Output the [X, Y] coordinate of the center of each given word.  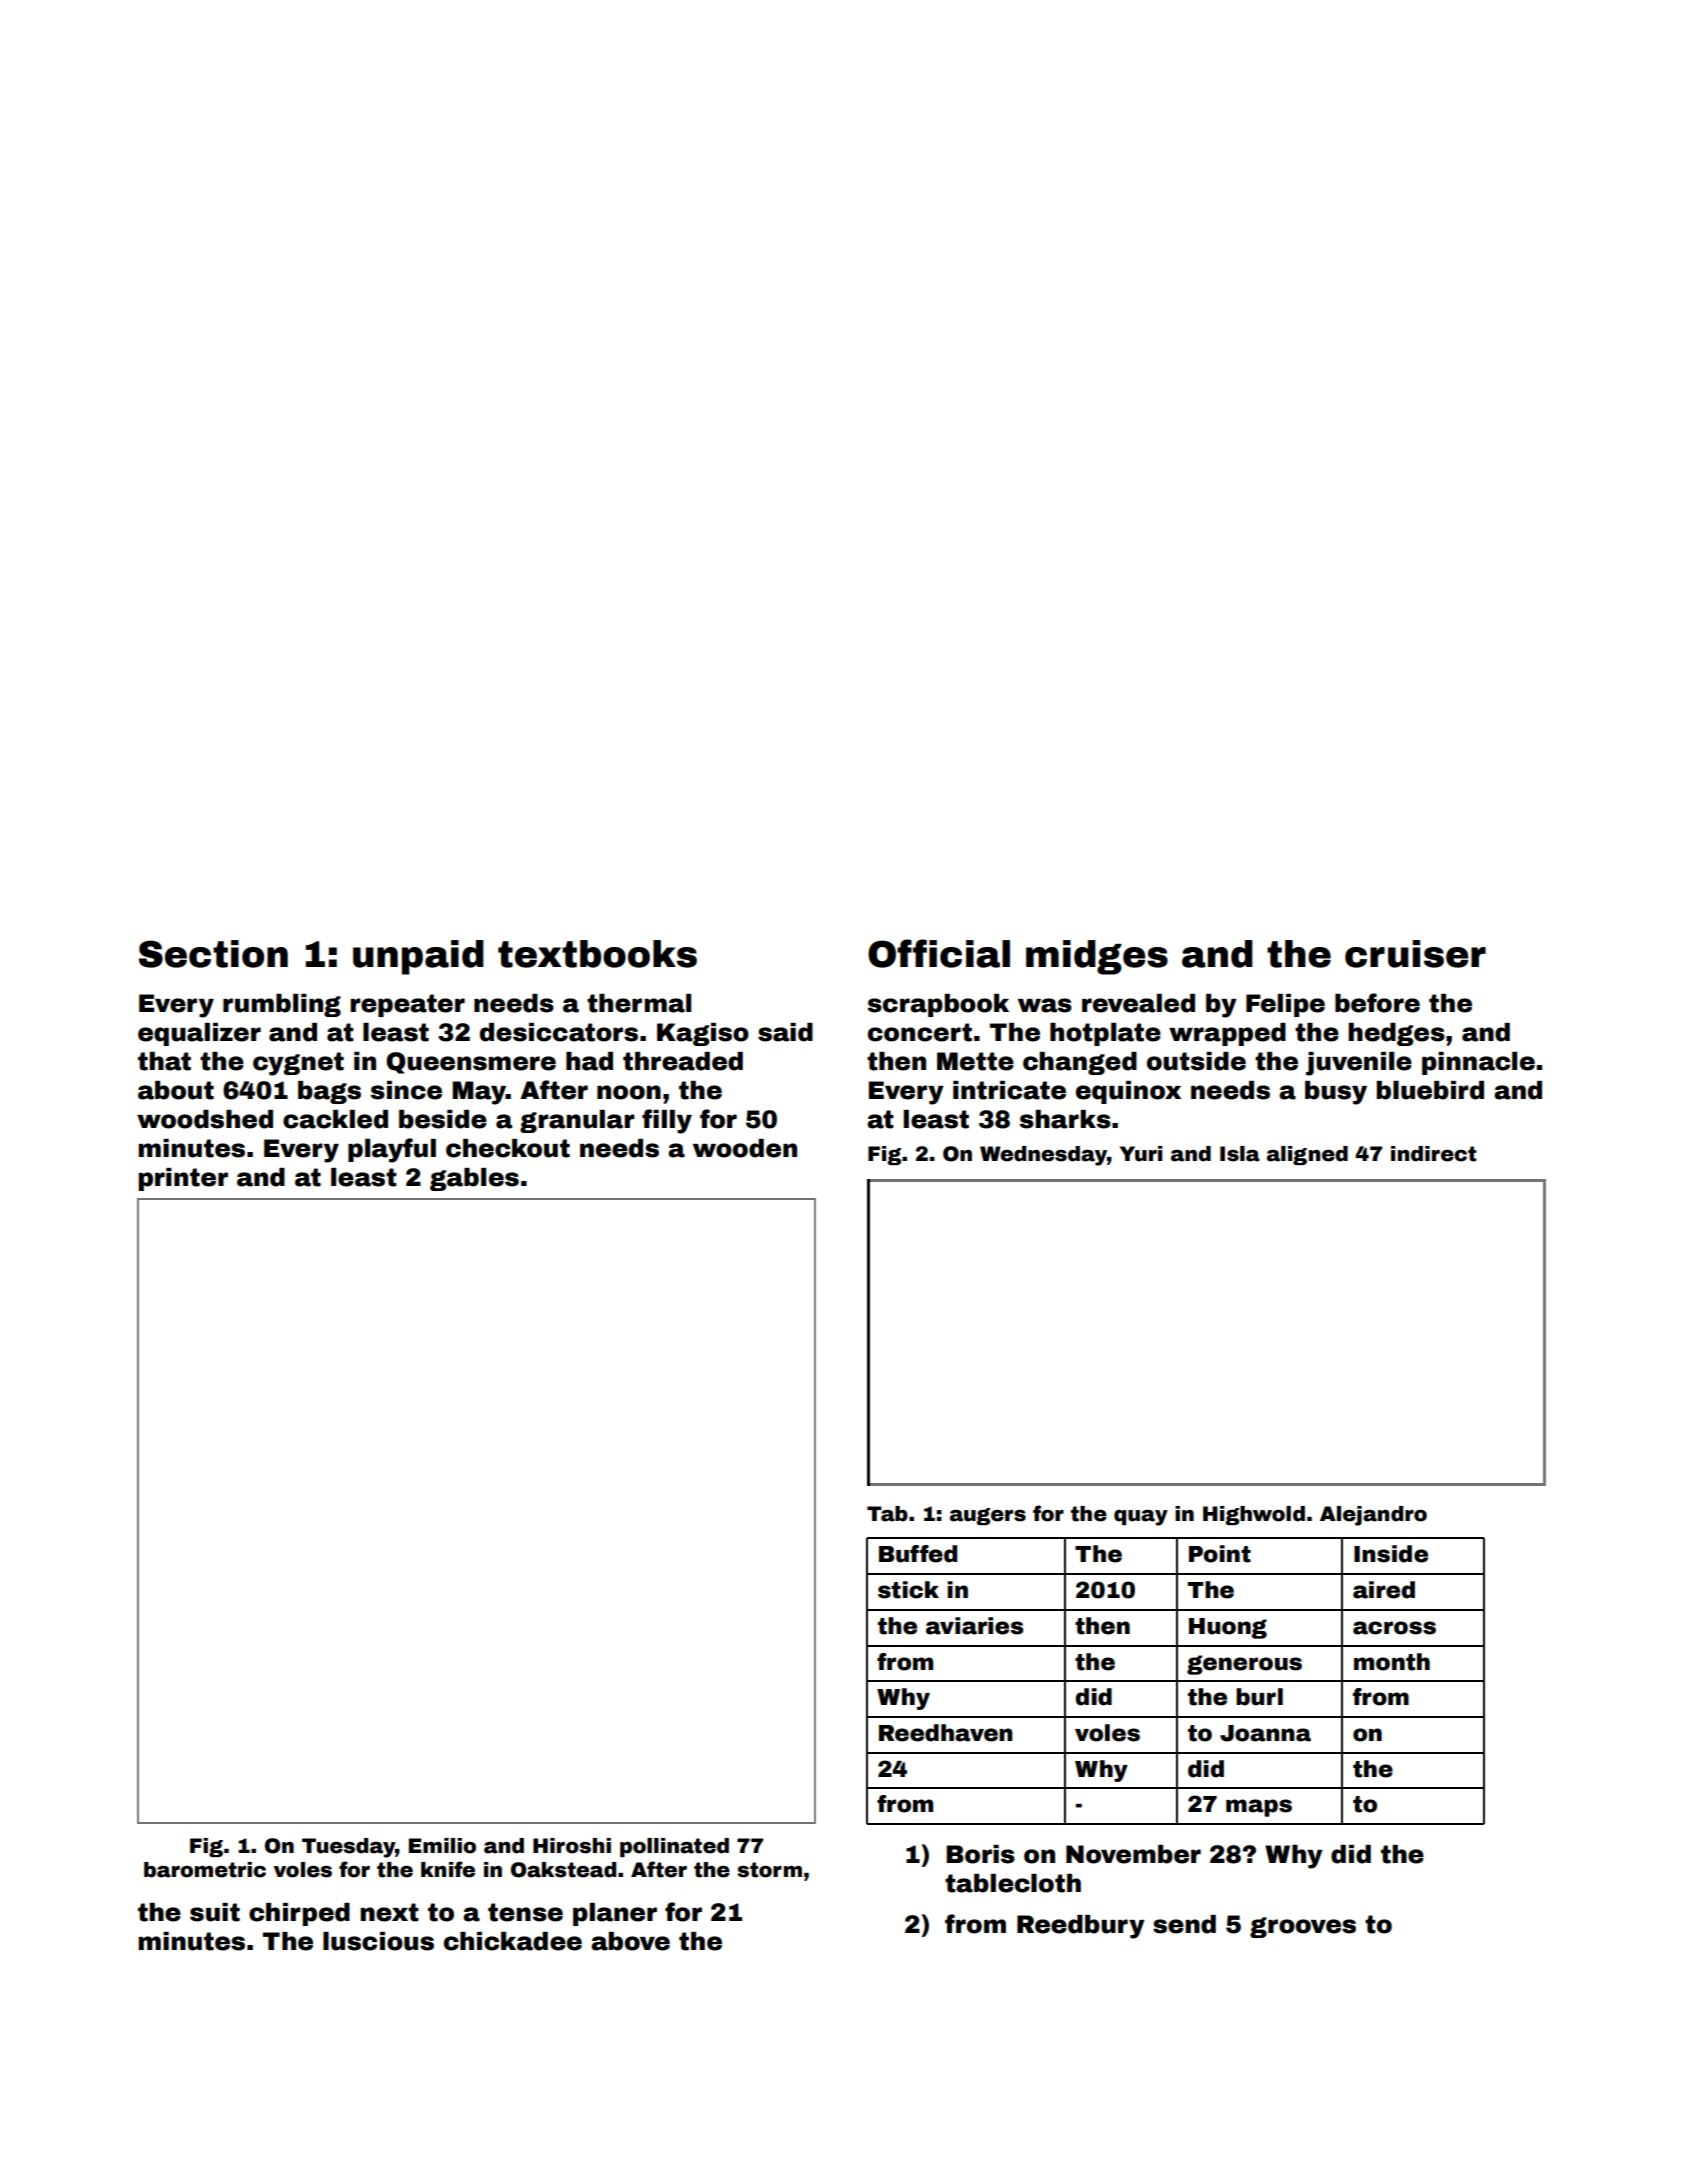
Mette [975, 1061]
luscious [378, 1941]
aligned [1307, 1155]
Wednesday [1043, 1156]
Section [213, 954]
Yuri [1141, 1154]
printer [183, 1179]
